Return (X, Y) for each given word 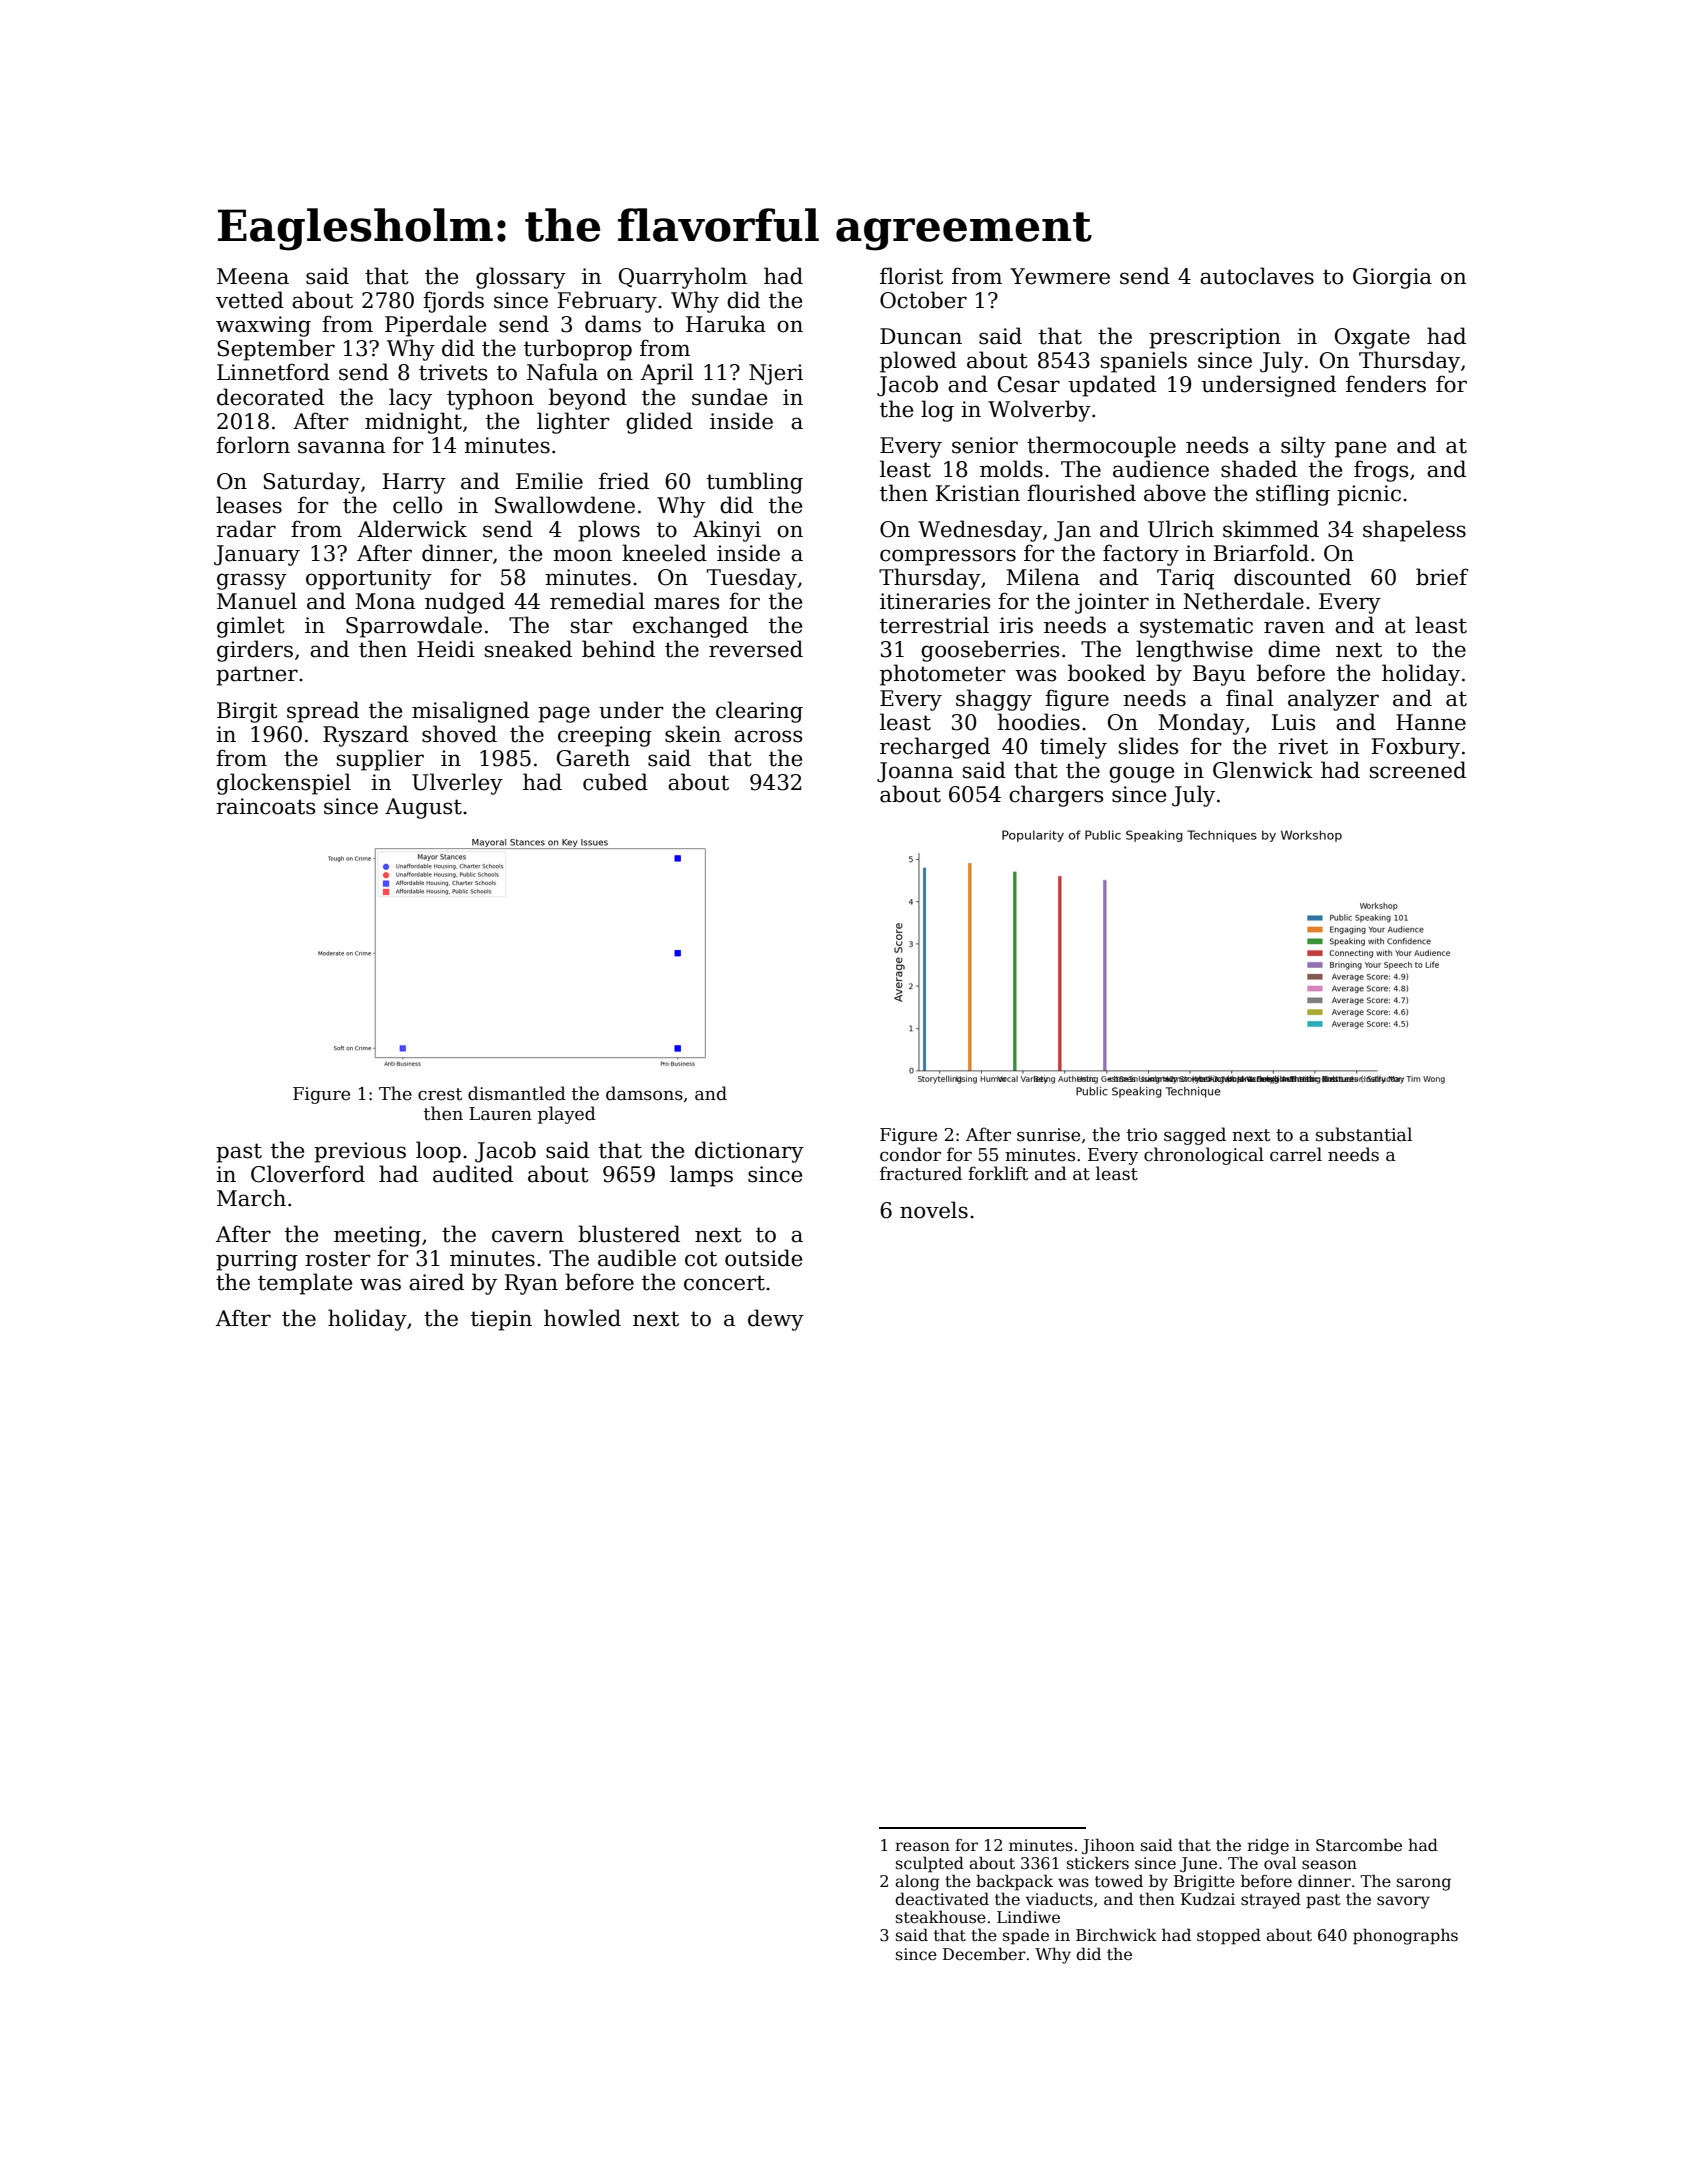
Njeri (776, 374)
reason (922, 1847)
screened (1418, 770)
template (305, 1284)
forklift (998, 1173)
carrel (1296, 1154)
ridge (1268, 1846)
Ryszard (366, 736)
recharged (935, 748)
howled (582, 1318)
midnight (413, 423)
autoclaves (1257, 276)
